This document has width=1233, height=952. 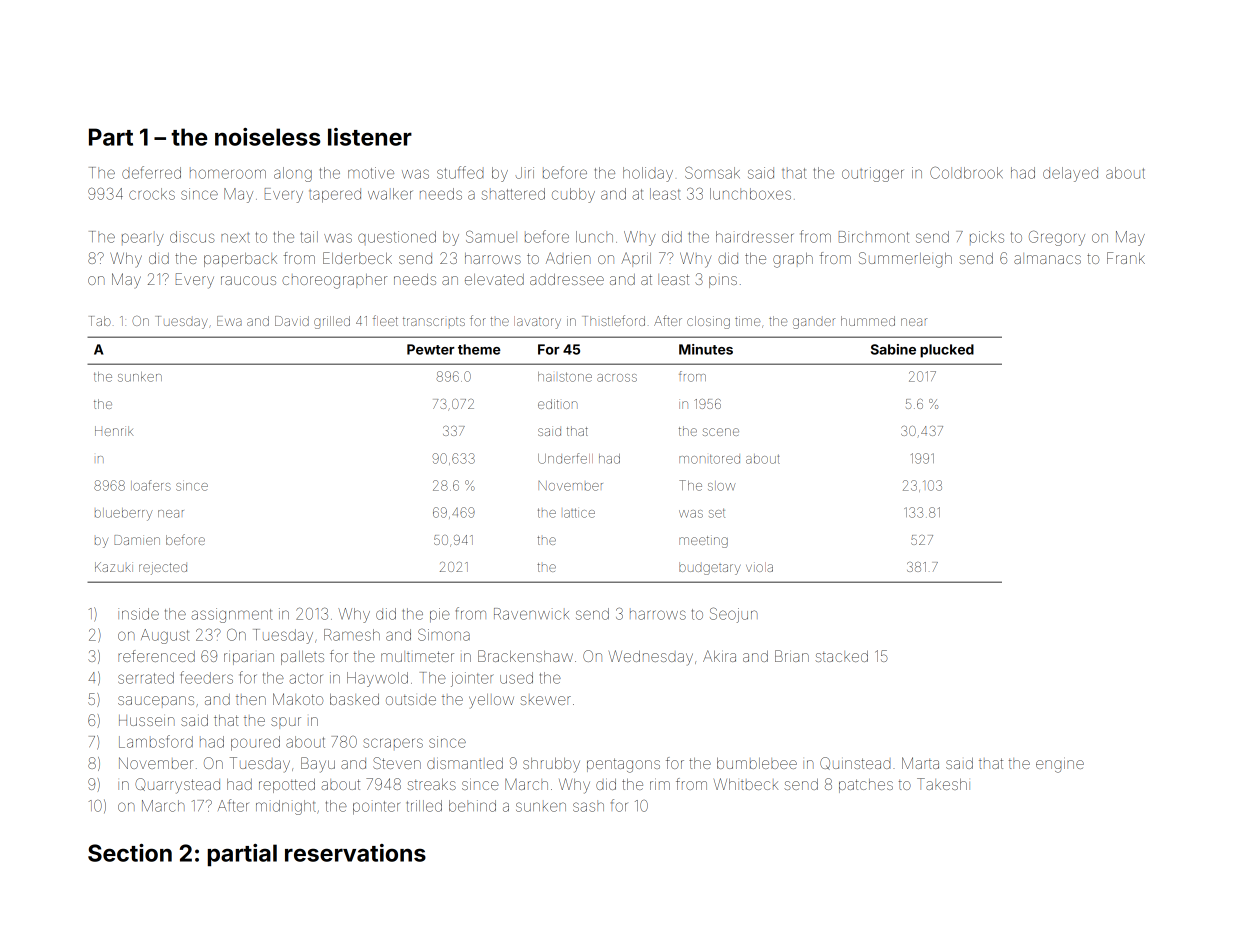 I want to click on Akira, so click(x=719, y=656).
